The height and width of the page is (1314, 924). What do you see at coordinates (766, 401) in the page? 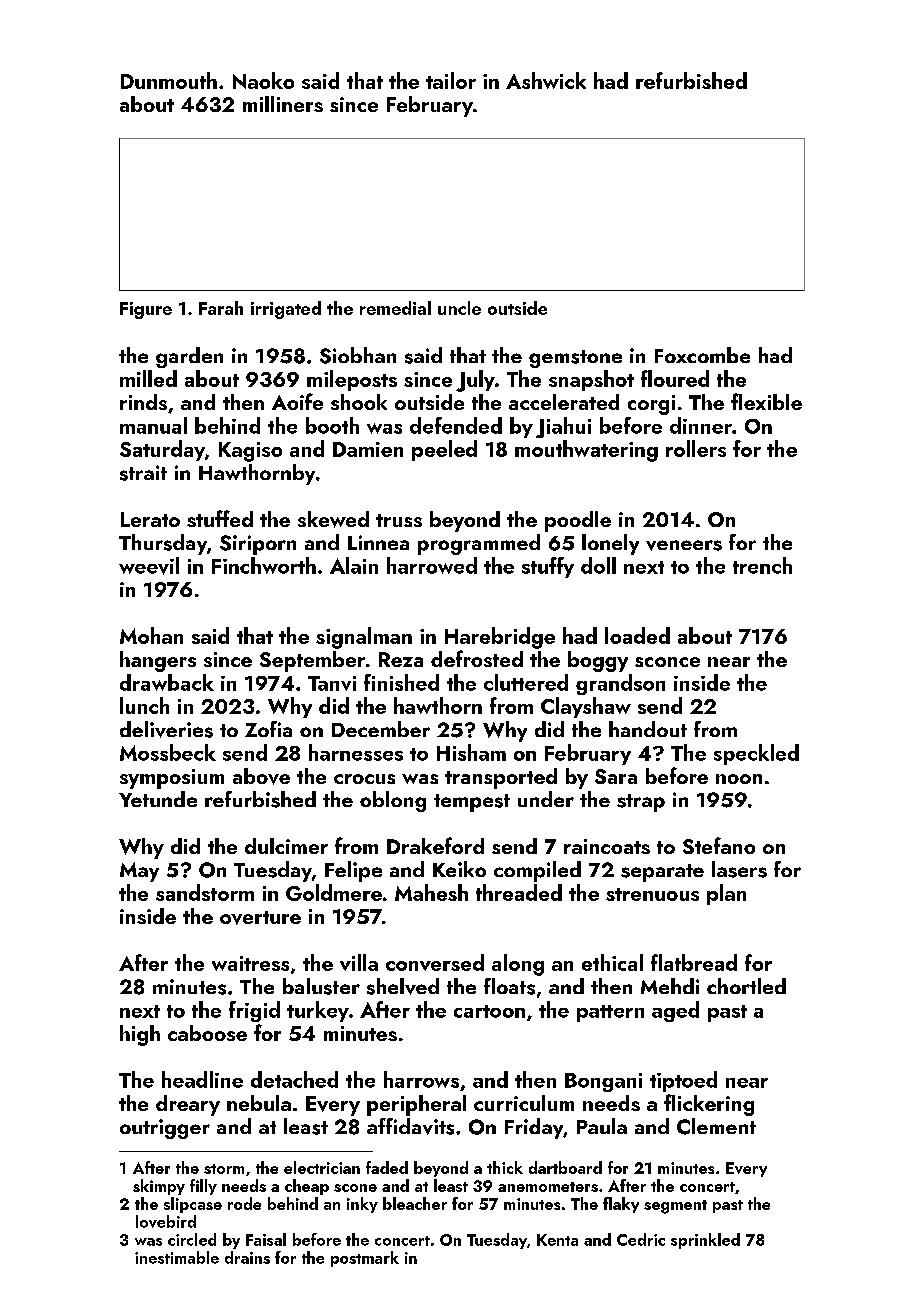
I see `flexible` at bounding box center [766, 401].
